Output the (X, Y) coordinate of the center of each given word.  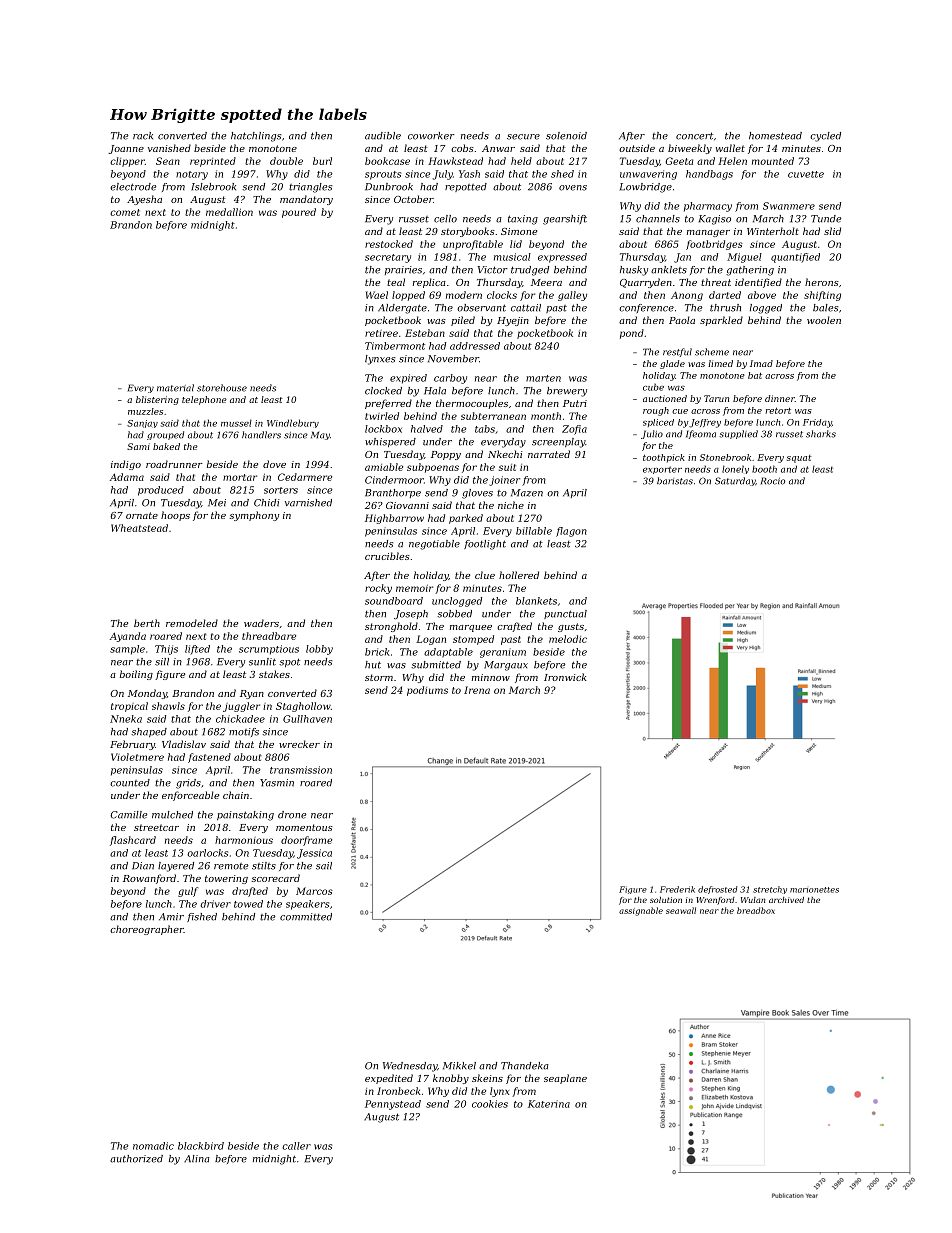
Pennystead (393, 1105)
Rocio (773, 481)
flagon (571, 532)
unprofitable (473, 245)
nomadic (153, 1146)
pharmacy (708, 207)
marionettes (814, 890)
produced (161, 491)
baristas (675, 481)
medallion (229, 212)
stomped (473, 640)
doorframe (306, 841)
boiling (136, 675)
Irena (477, 690)
